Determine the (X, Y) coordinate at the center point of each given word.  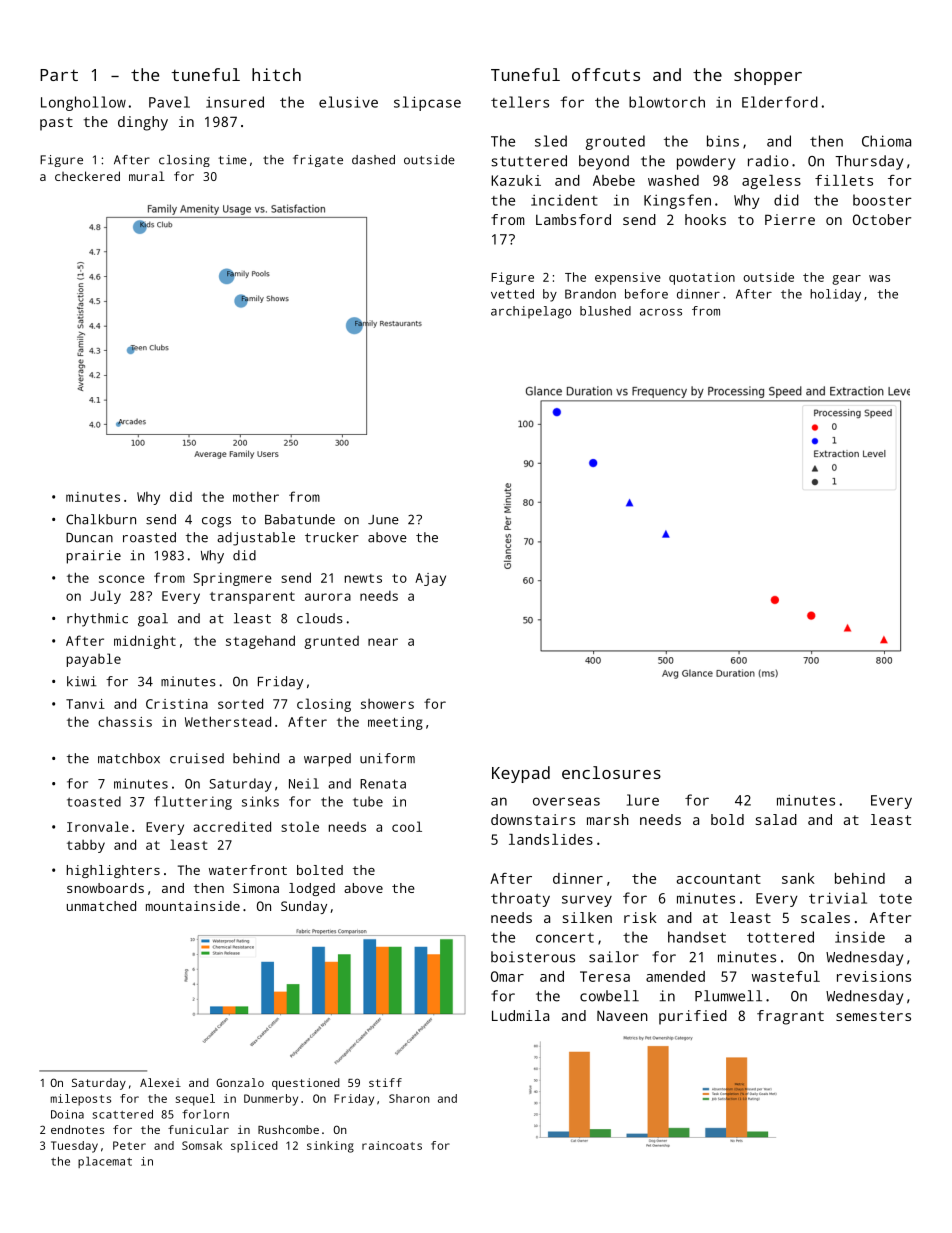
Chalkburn (101, 519)
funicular (198, 1129)
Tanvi (85, 704)
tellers (520, 102)
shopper (768, 76)
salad (776, 819)
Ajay (430, 579)
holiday (835, 295)
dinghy (143, 123)
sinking (330, 1147)
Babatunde (300, 519)
